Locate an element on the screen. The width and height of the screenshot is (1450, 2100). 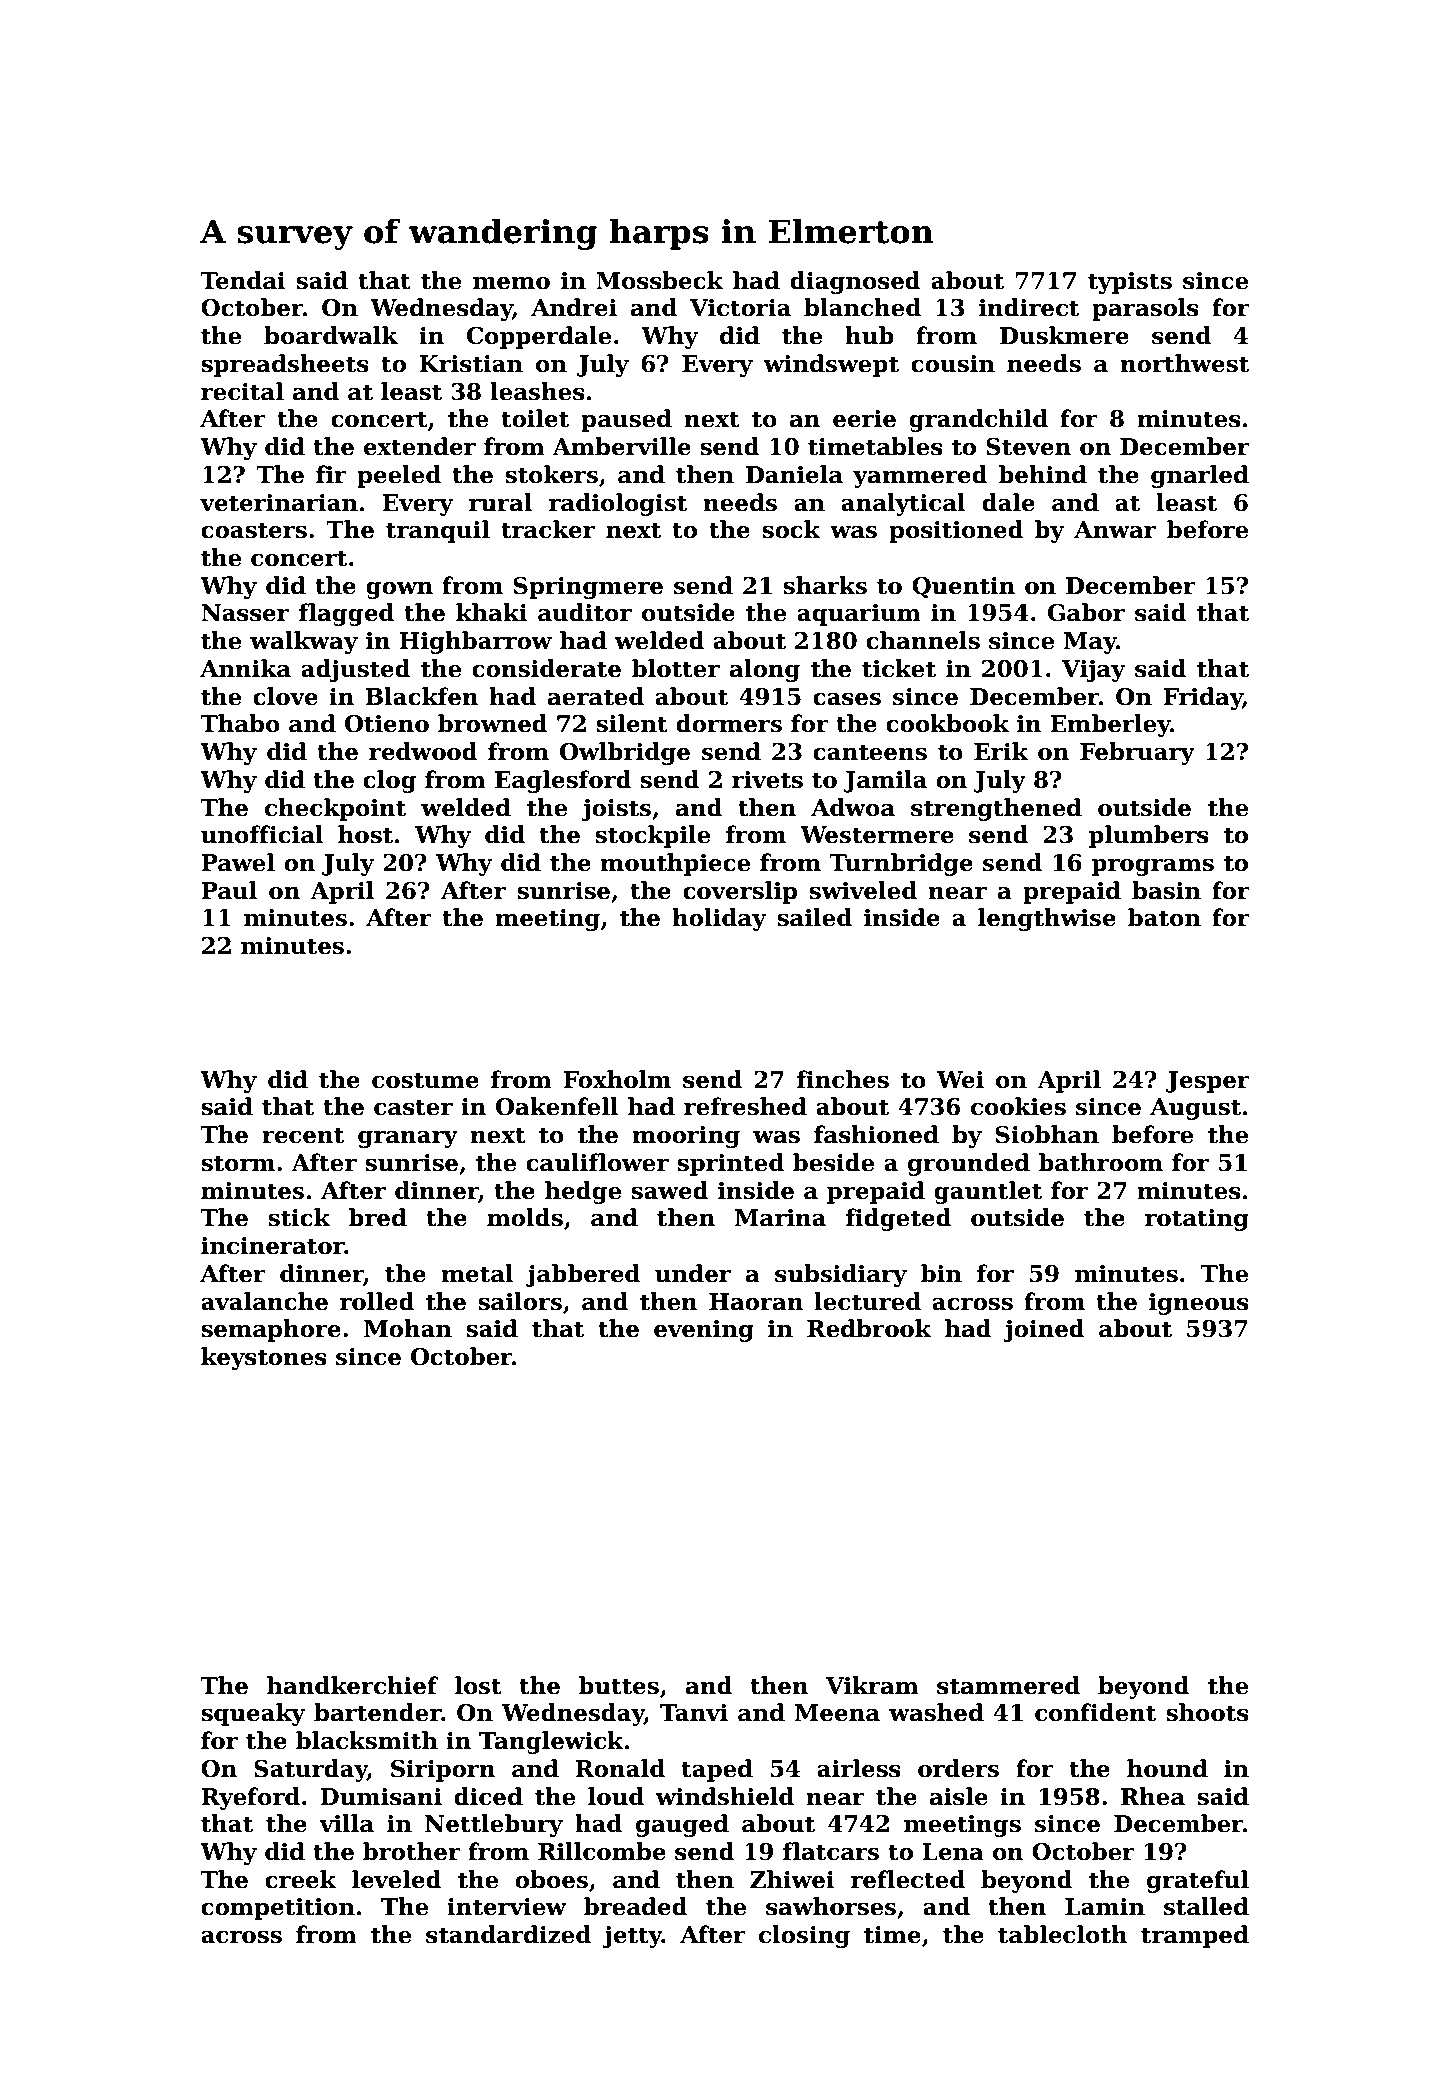
gnarled is located at coordinates (1200, 476).
